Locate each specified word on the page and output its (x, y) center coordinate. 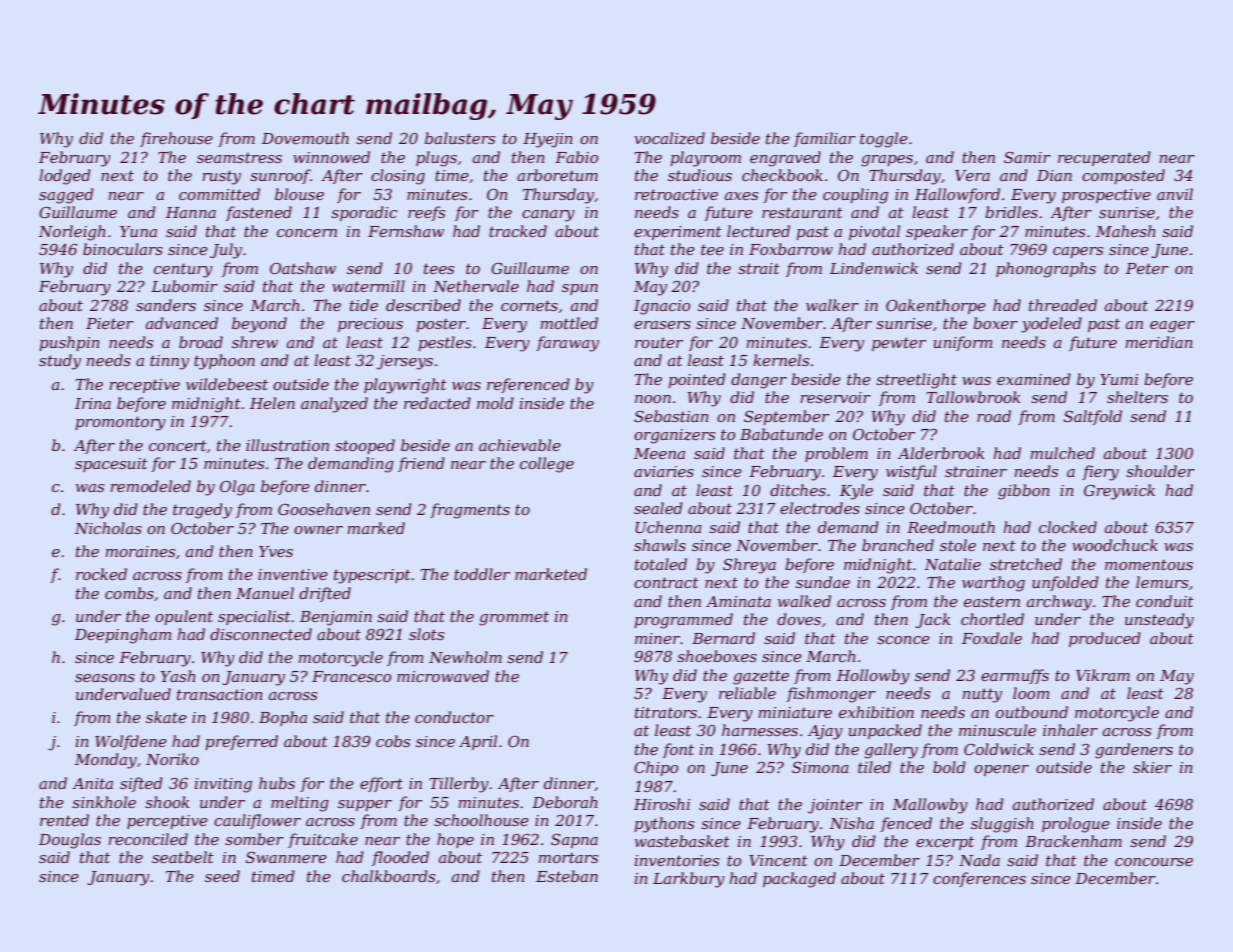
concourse (1154, 862)
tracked (518, 231)
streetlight (916, 381)
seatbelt (183, 857)
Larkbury (689, 880)
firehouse (176, 139)
